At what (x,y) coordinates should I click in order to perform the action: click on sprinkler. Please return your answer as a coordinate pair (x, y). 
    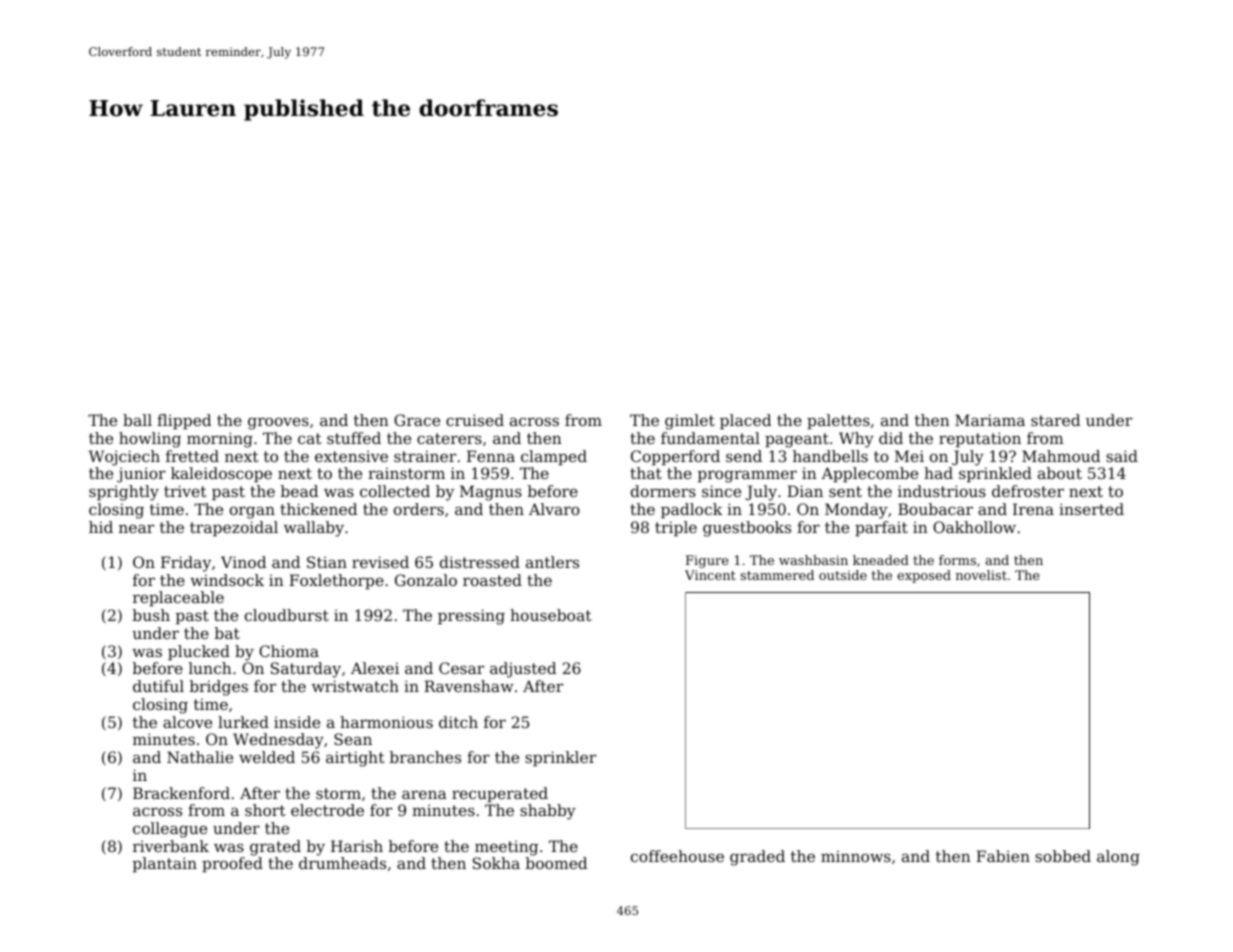
    Looking at the image, I should click on (560, 758).
